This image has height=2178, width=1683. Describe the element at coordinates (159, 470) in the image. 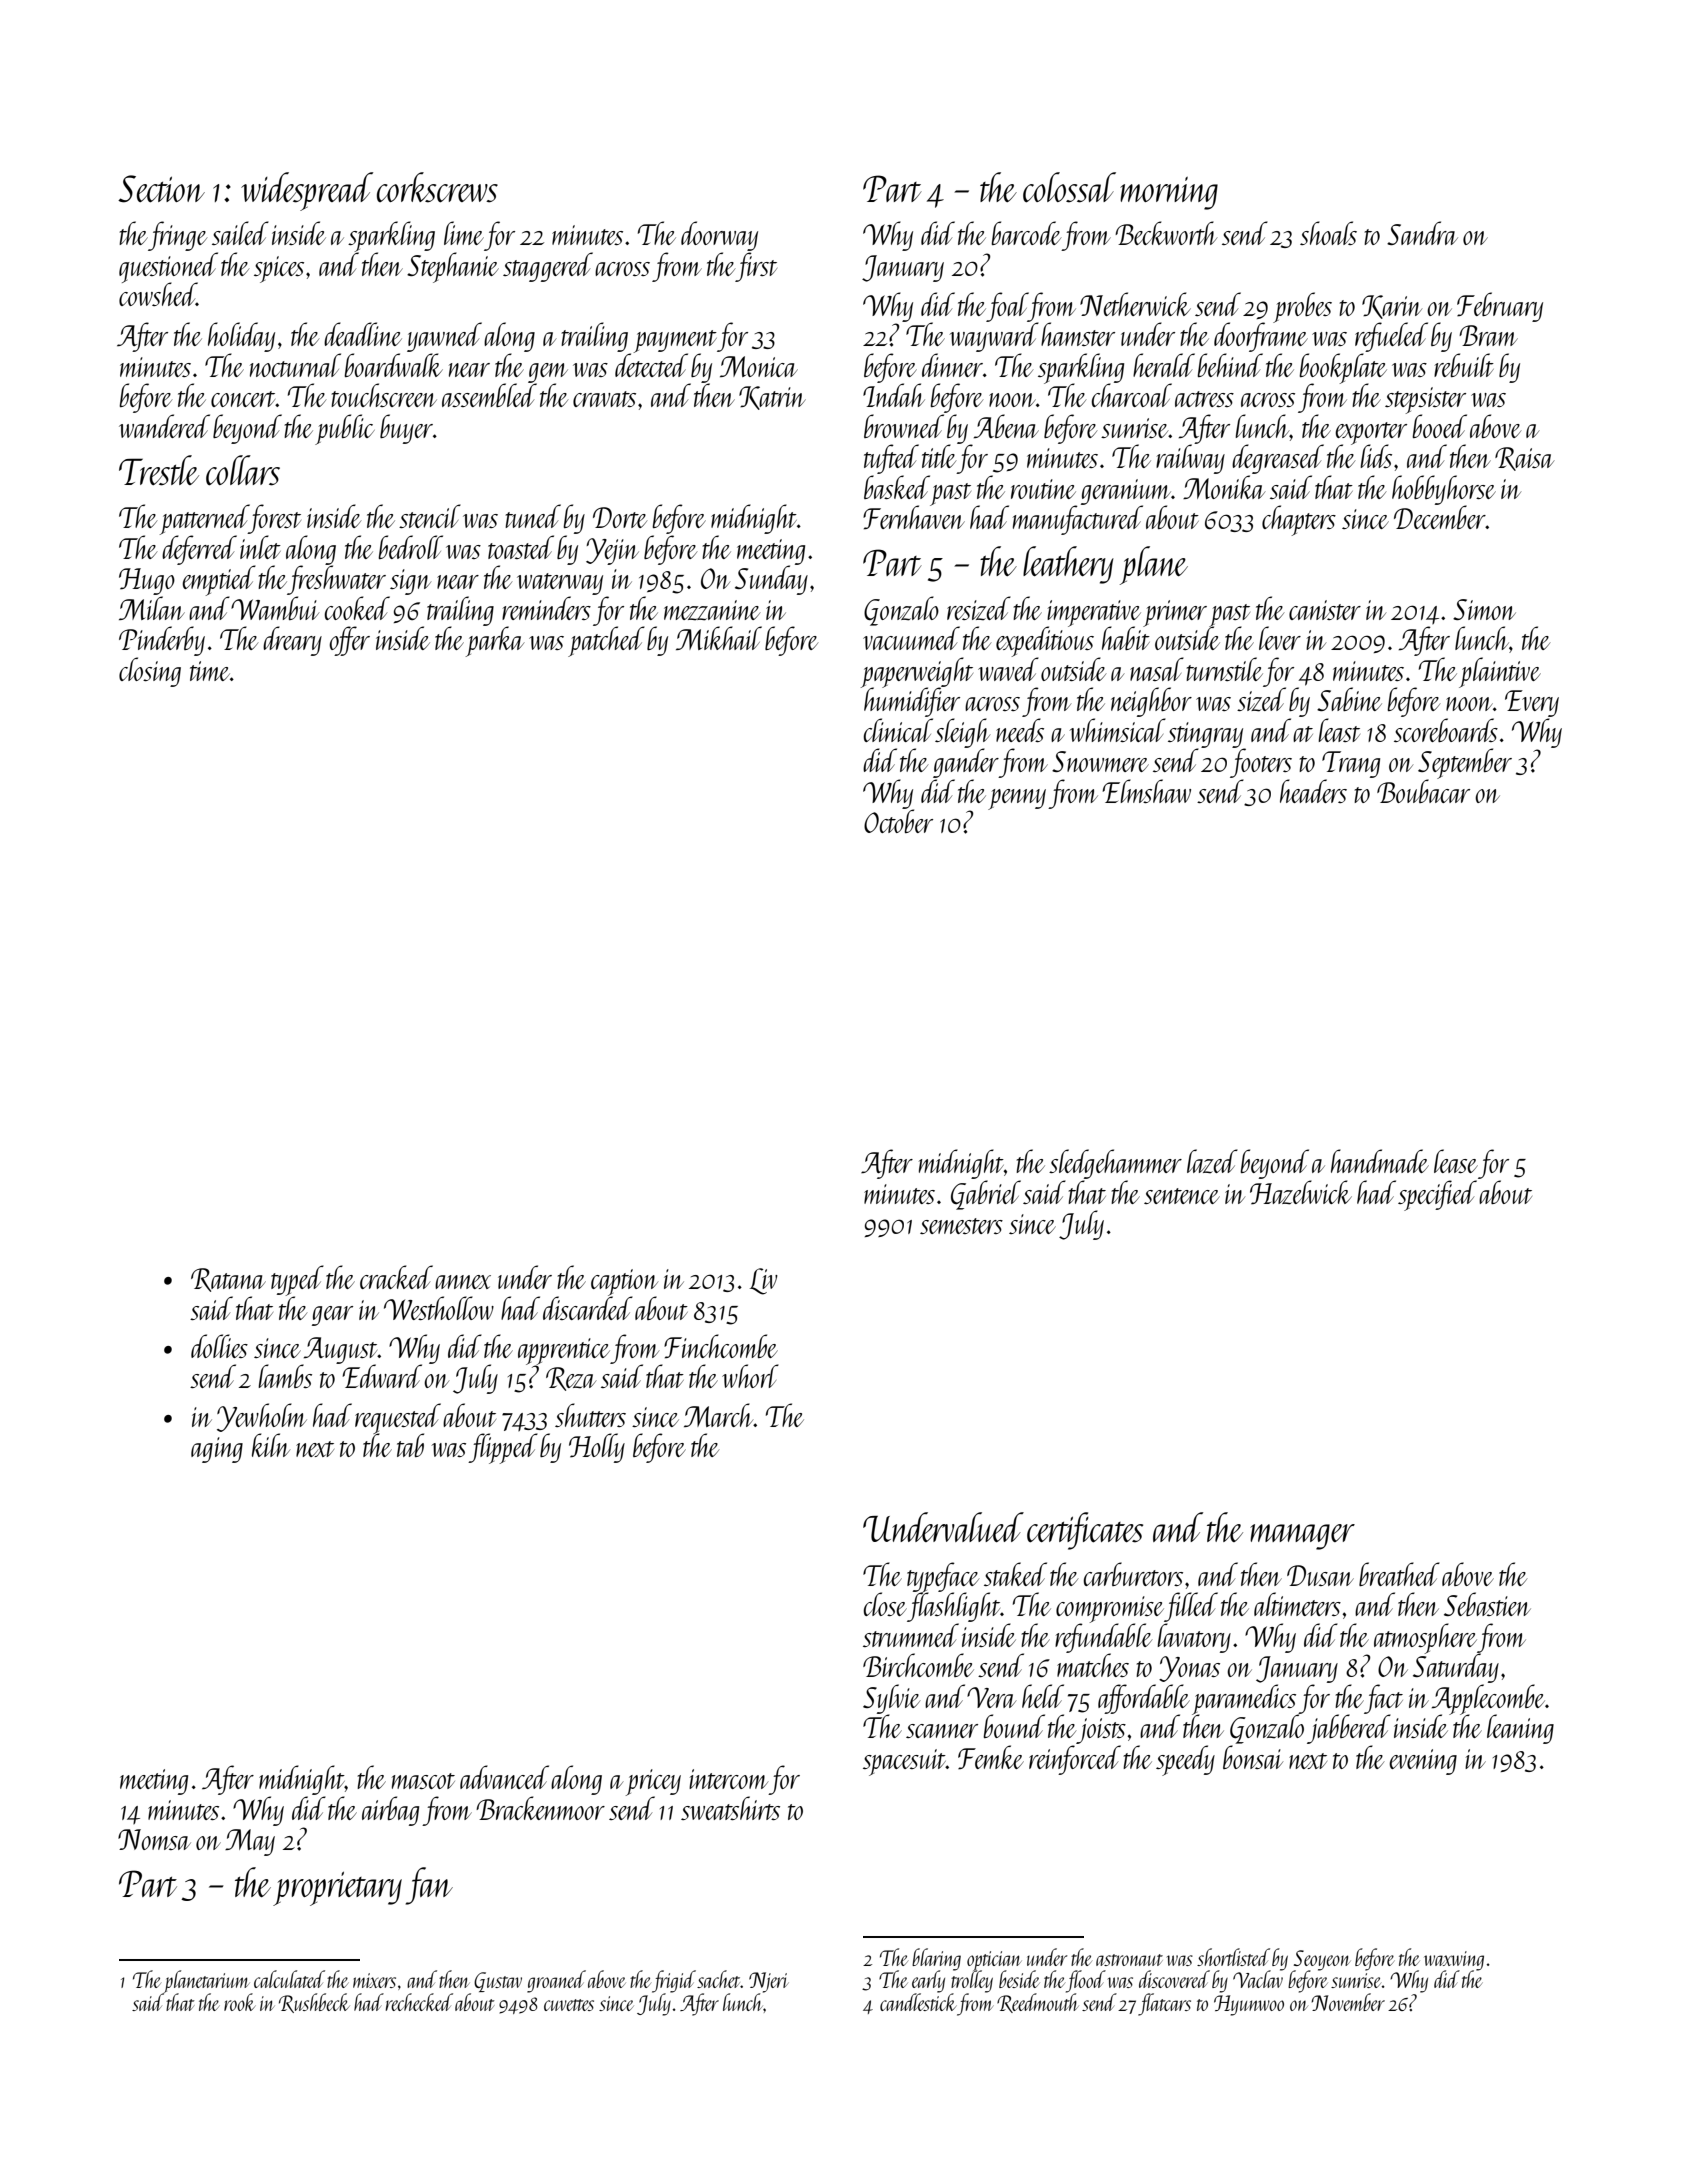

I see `Trestle` at that location.
